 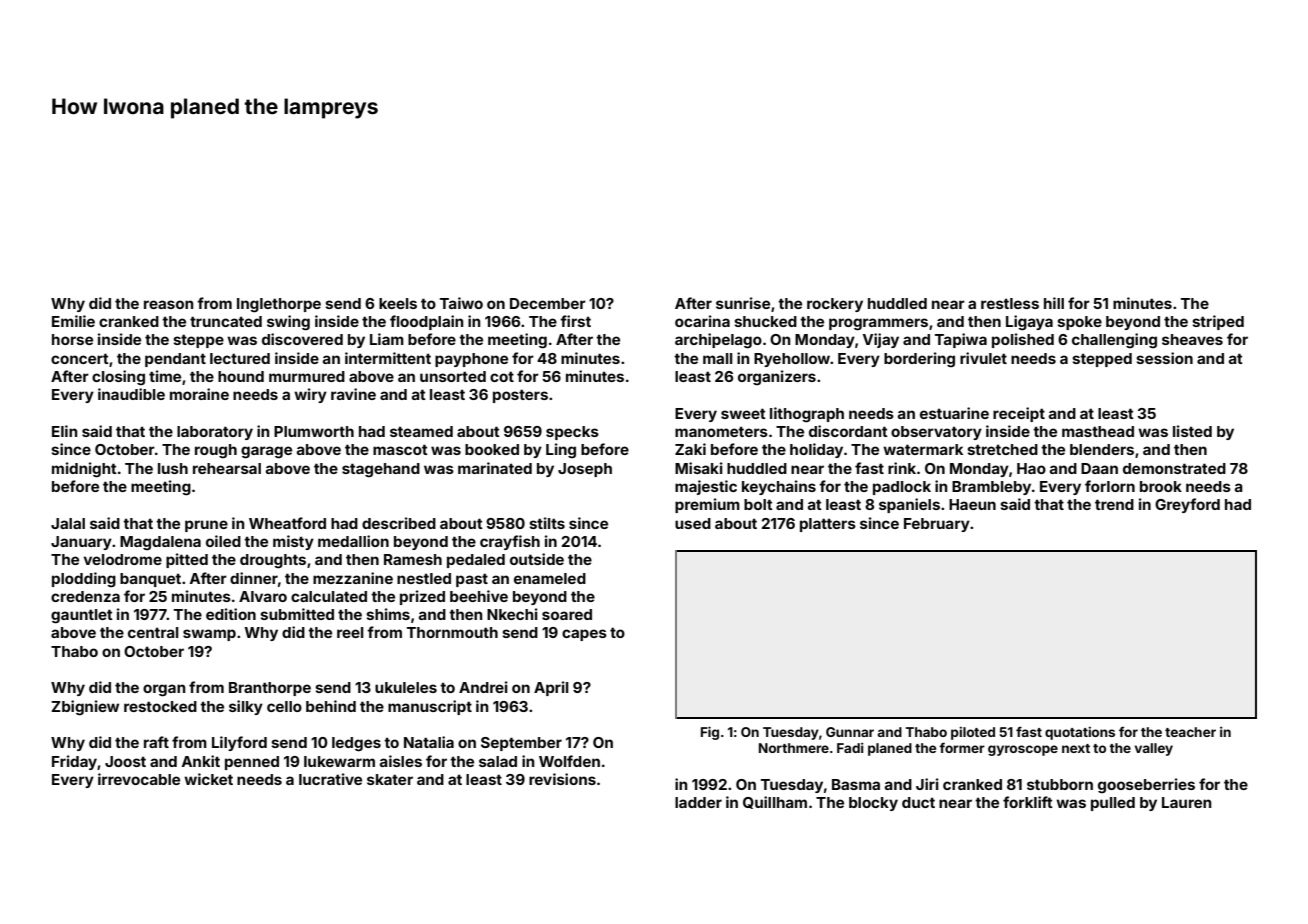 I want to click on reason, so click(x=169, y=304).
